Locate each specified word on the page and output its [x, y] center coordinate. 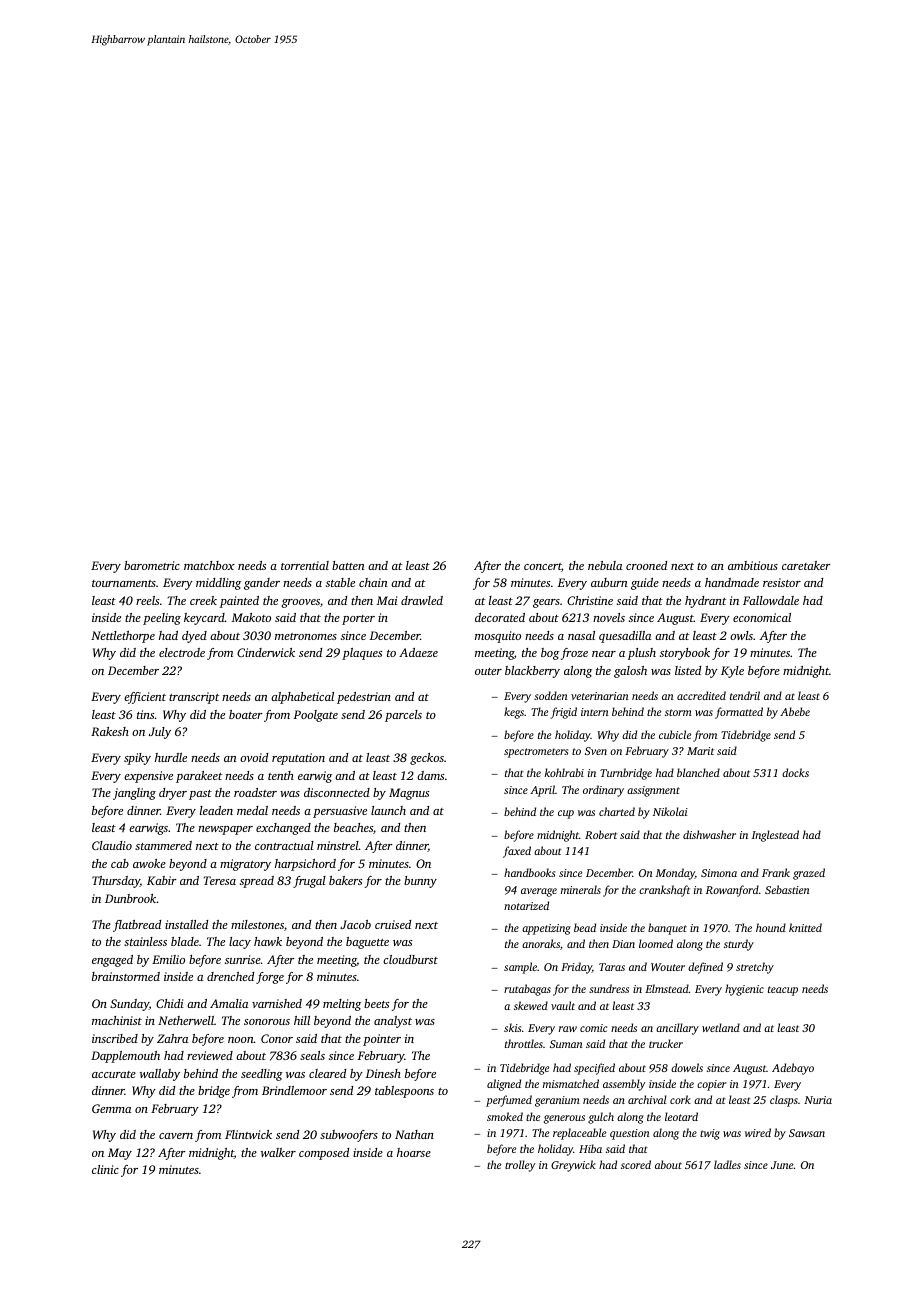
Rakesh [110, 731]
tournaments [124, 583]
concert [542, 566]
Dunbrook [130, 898]
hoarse [414, 1152]
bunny [420, 882]
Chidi [170, 1003]
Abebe [795, 711]
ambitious [753, 565]
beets [376, 1003]
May [120, 1154]
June [782, 1165]
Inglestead [775, 836]
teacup [783, 991]
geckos [427, 759]
